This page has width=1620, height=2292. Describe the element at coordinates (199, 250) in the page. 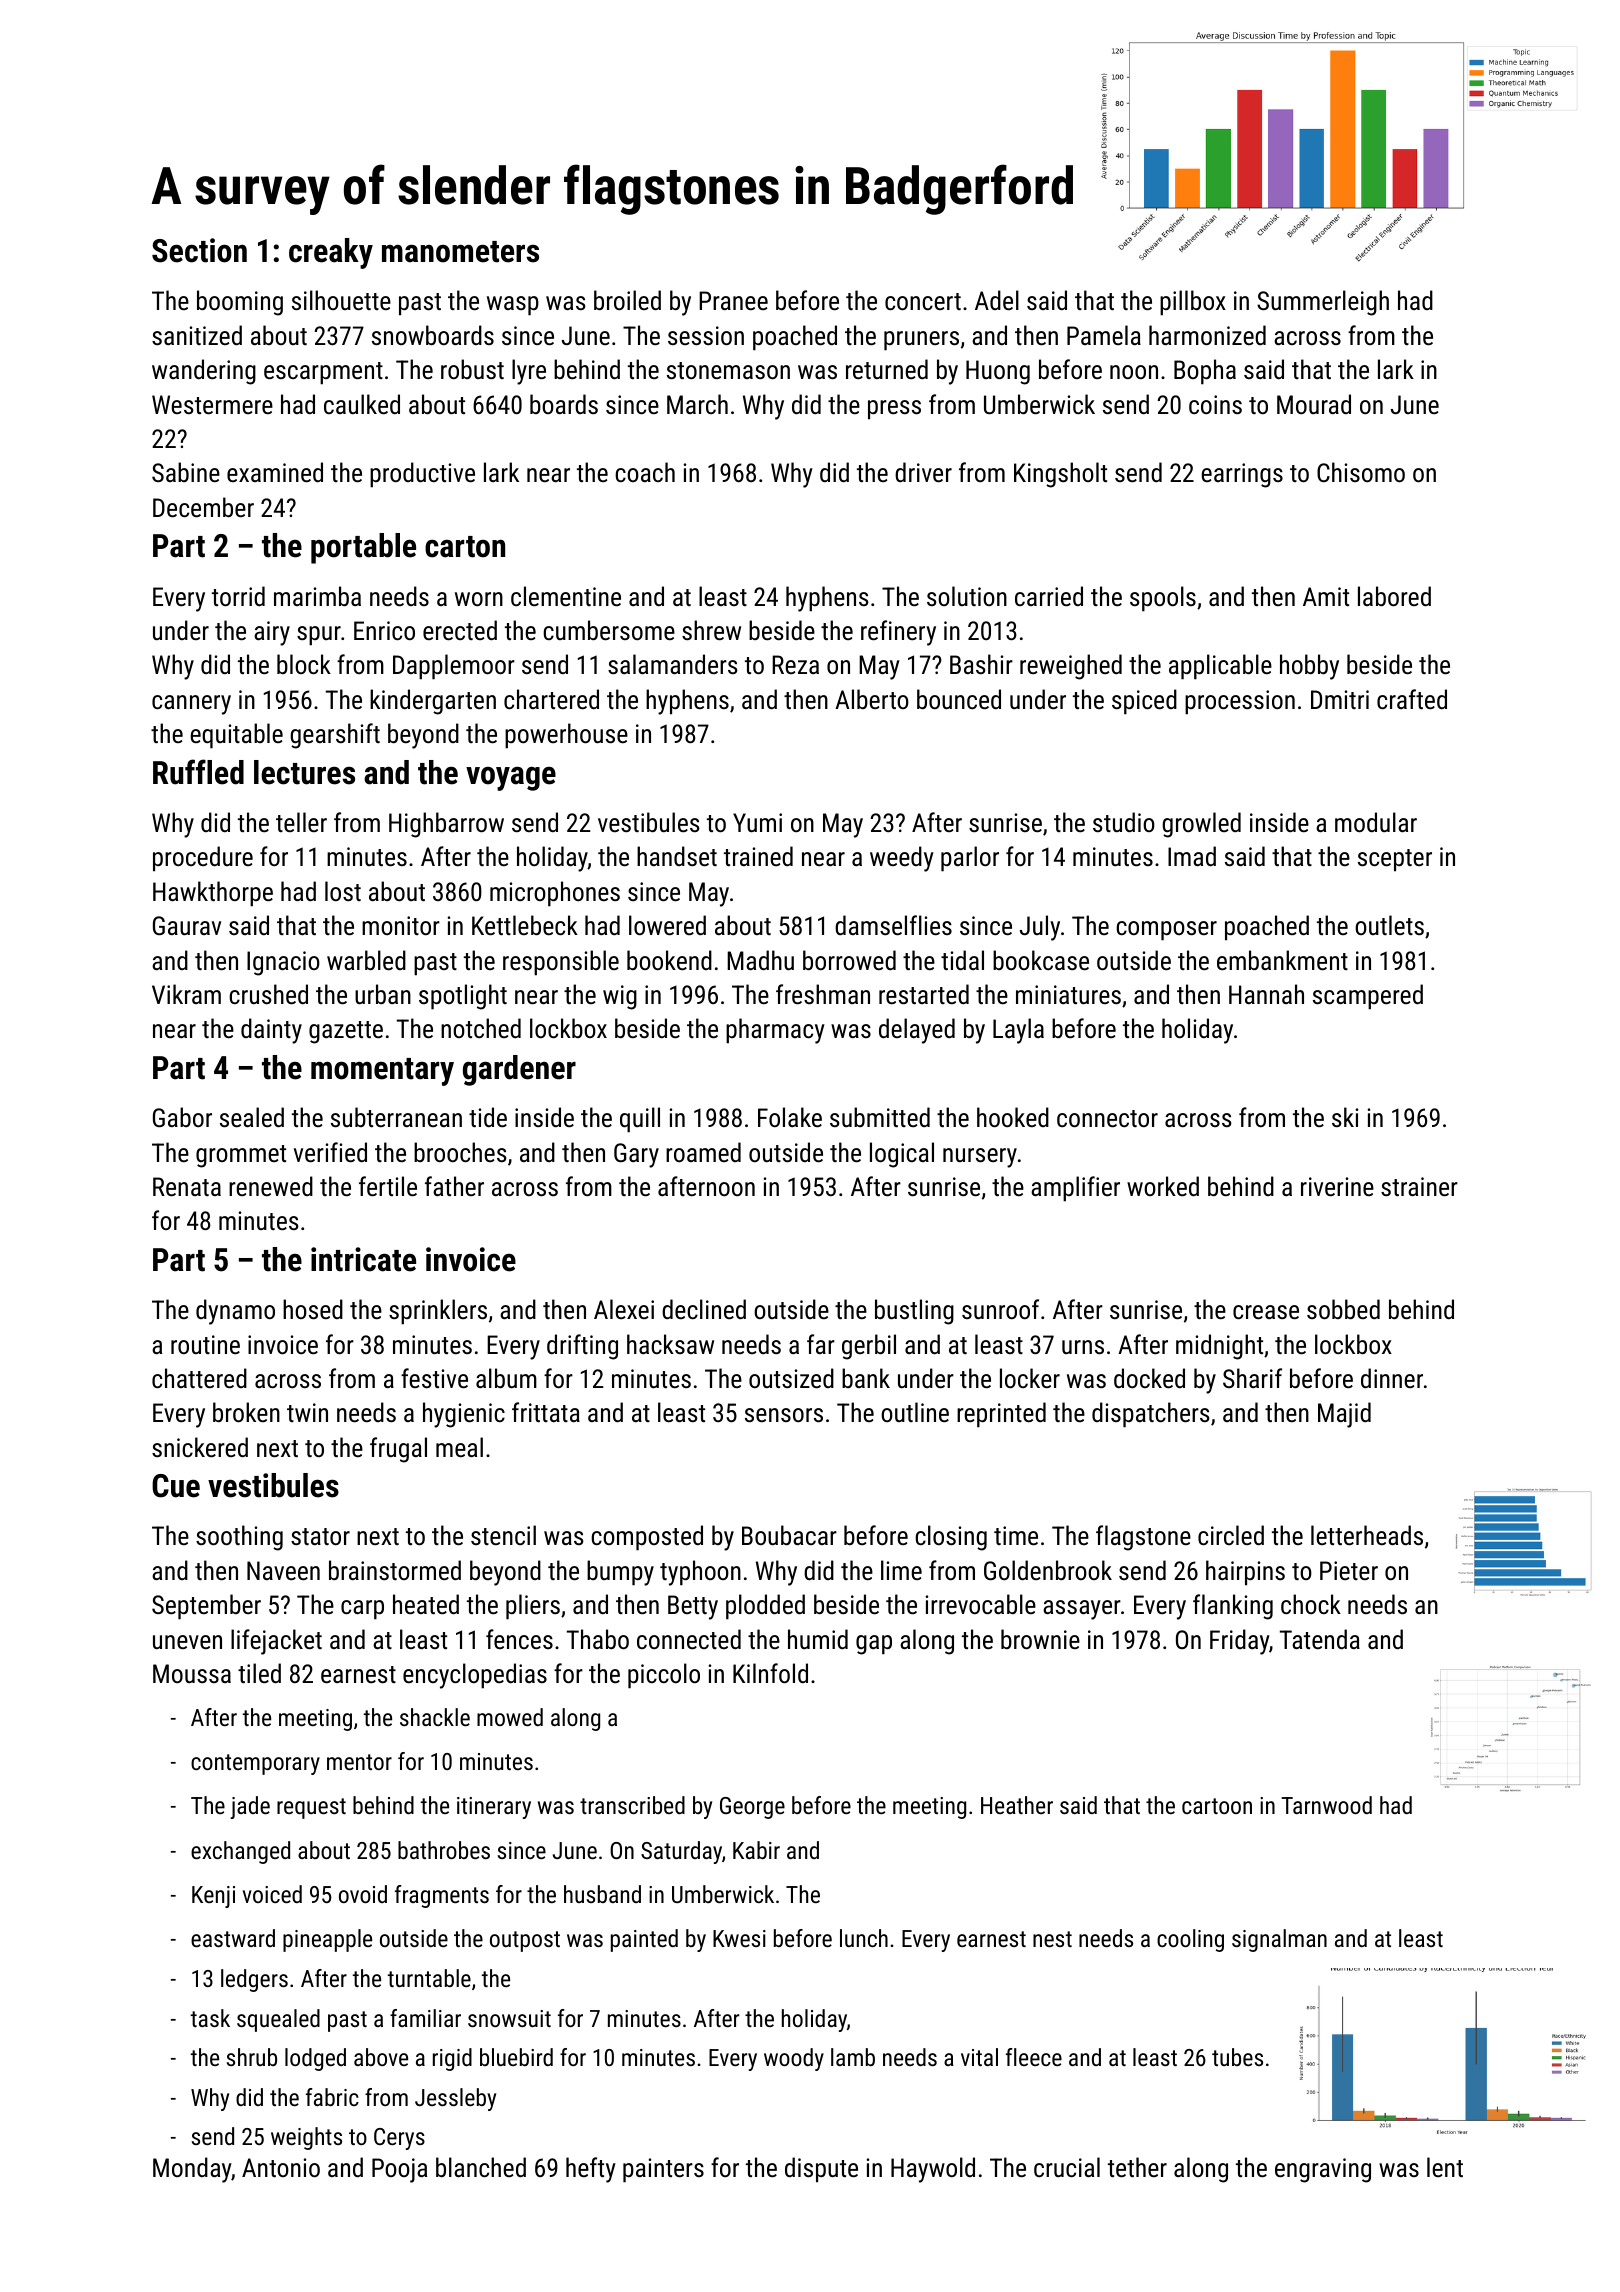

I see `Section` at that location.
